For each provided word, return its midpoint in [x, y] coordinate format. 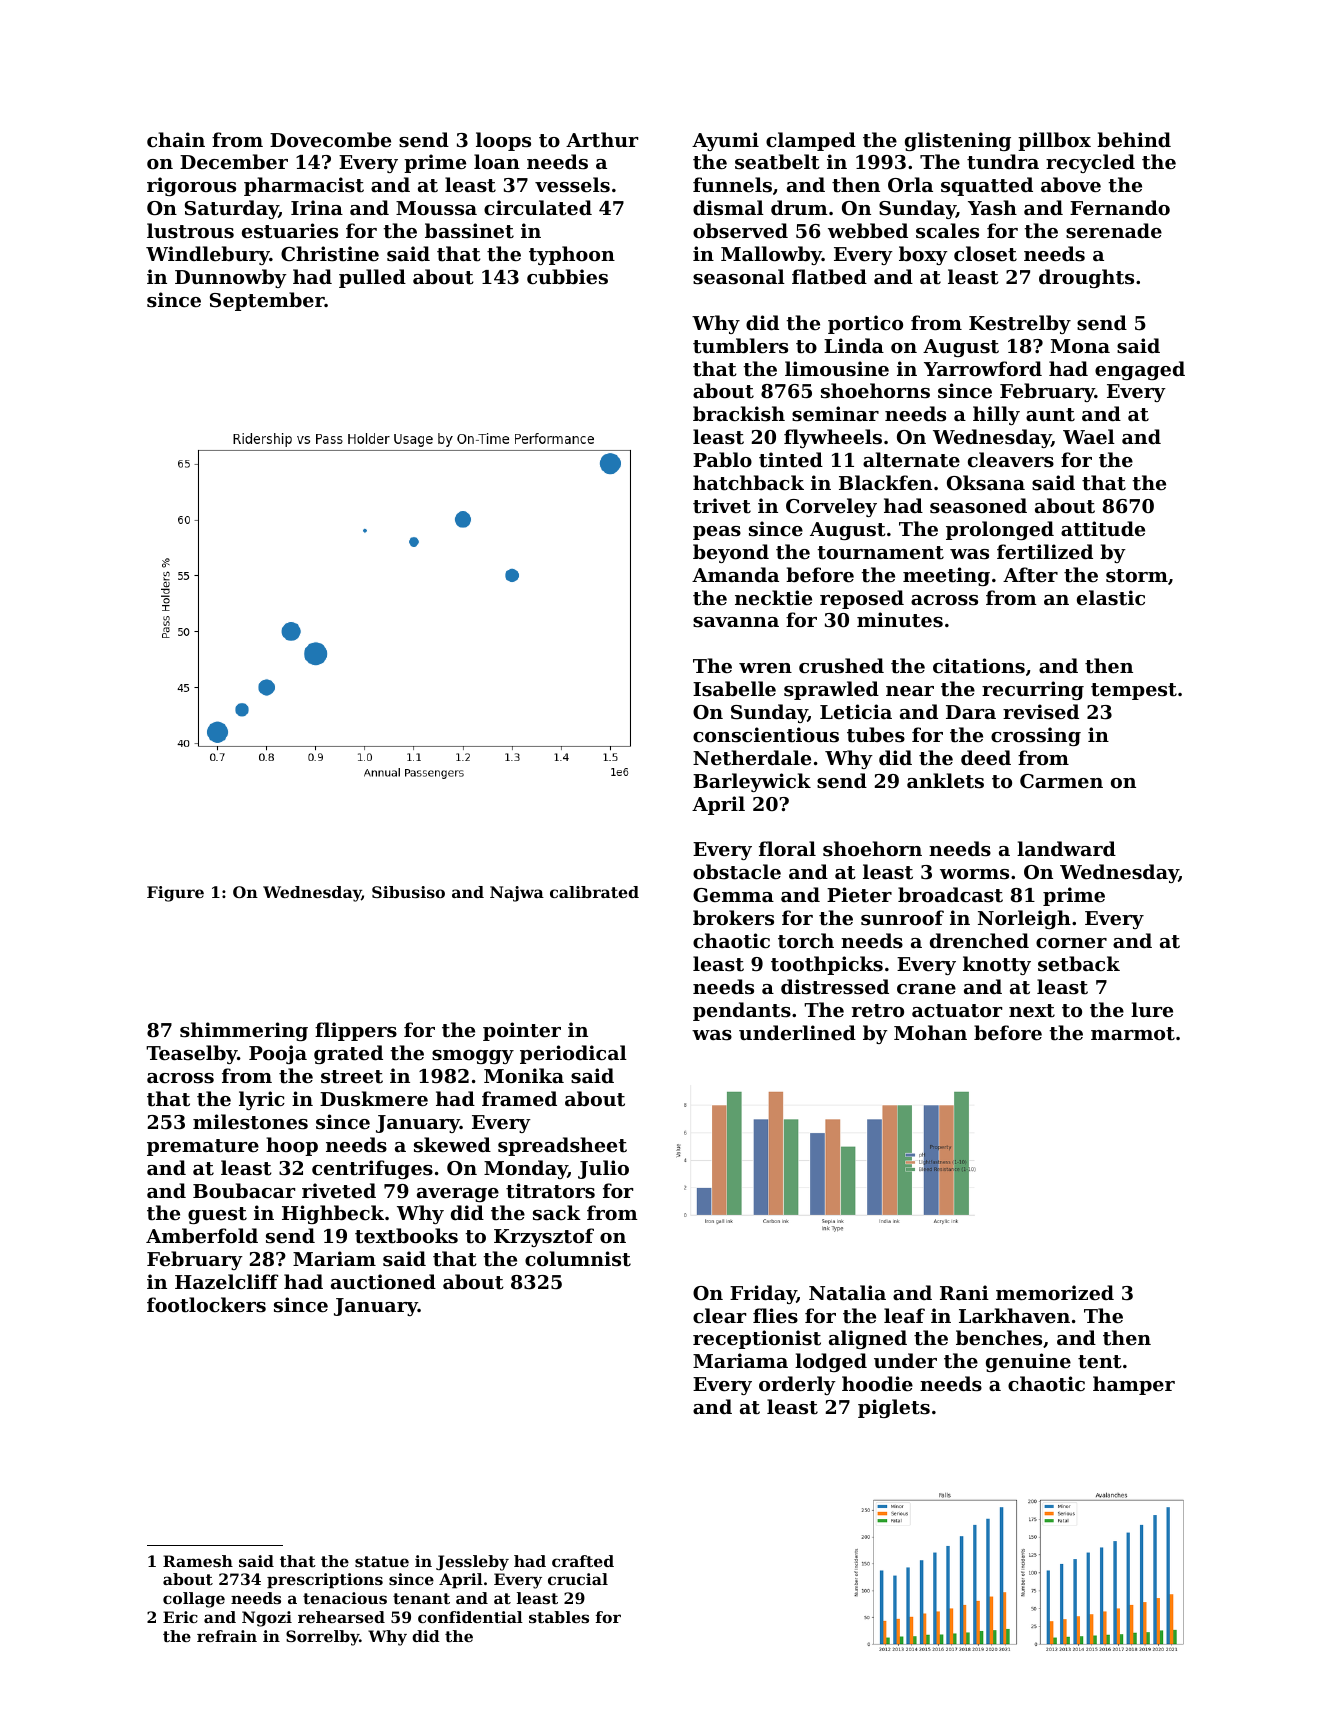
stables [559, 1617]
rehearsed [341, 1617]
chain [176, 139]
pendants [742, 1011]
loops [503, 141]
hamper [1134, 1385]
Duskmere [374, 1099]
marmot [1133, 1034]
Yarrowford [983, 368]
